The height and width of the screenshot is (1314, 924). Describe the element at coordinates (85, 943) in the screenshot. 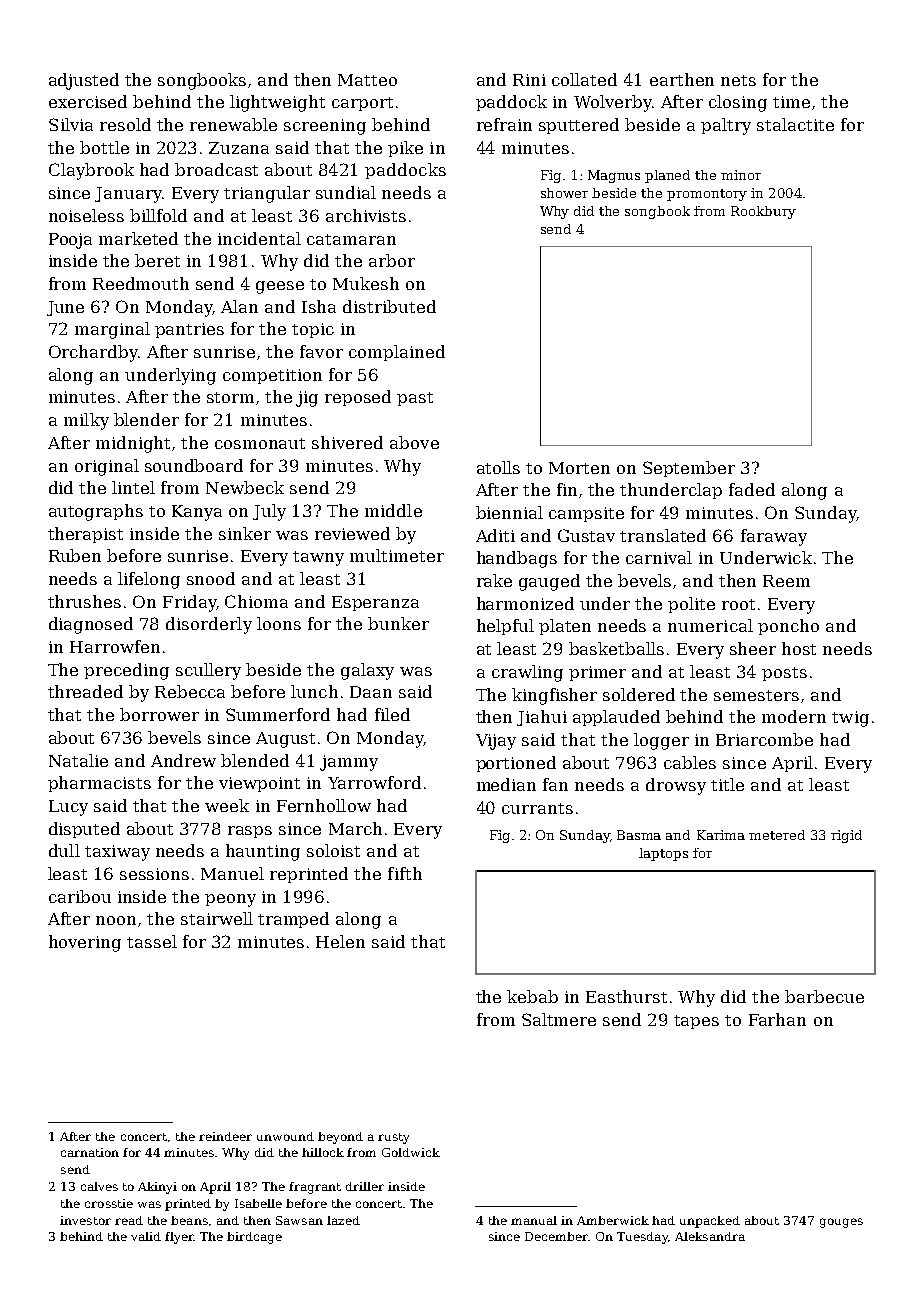

I see `hovering` at that location.
